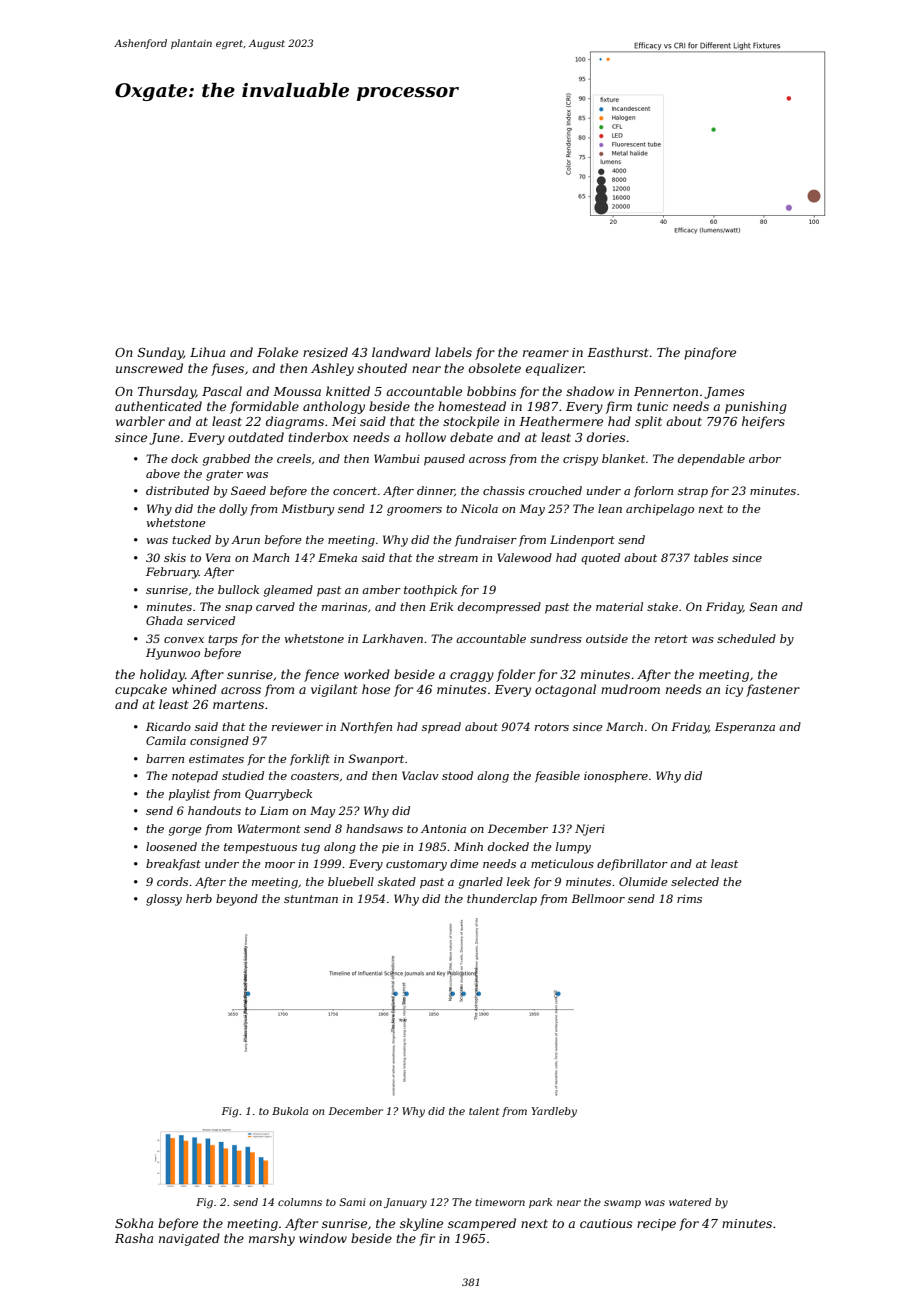 The height and width of the screenshot is (1308, 924). Describe the element at coordinates (300, 1202) in the screenshot. I see `columns` at that location.
